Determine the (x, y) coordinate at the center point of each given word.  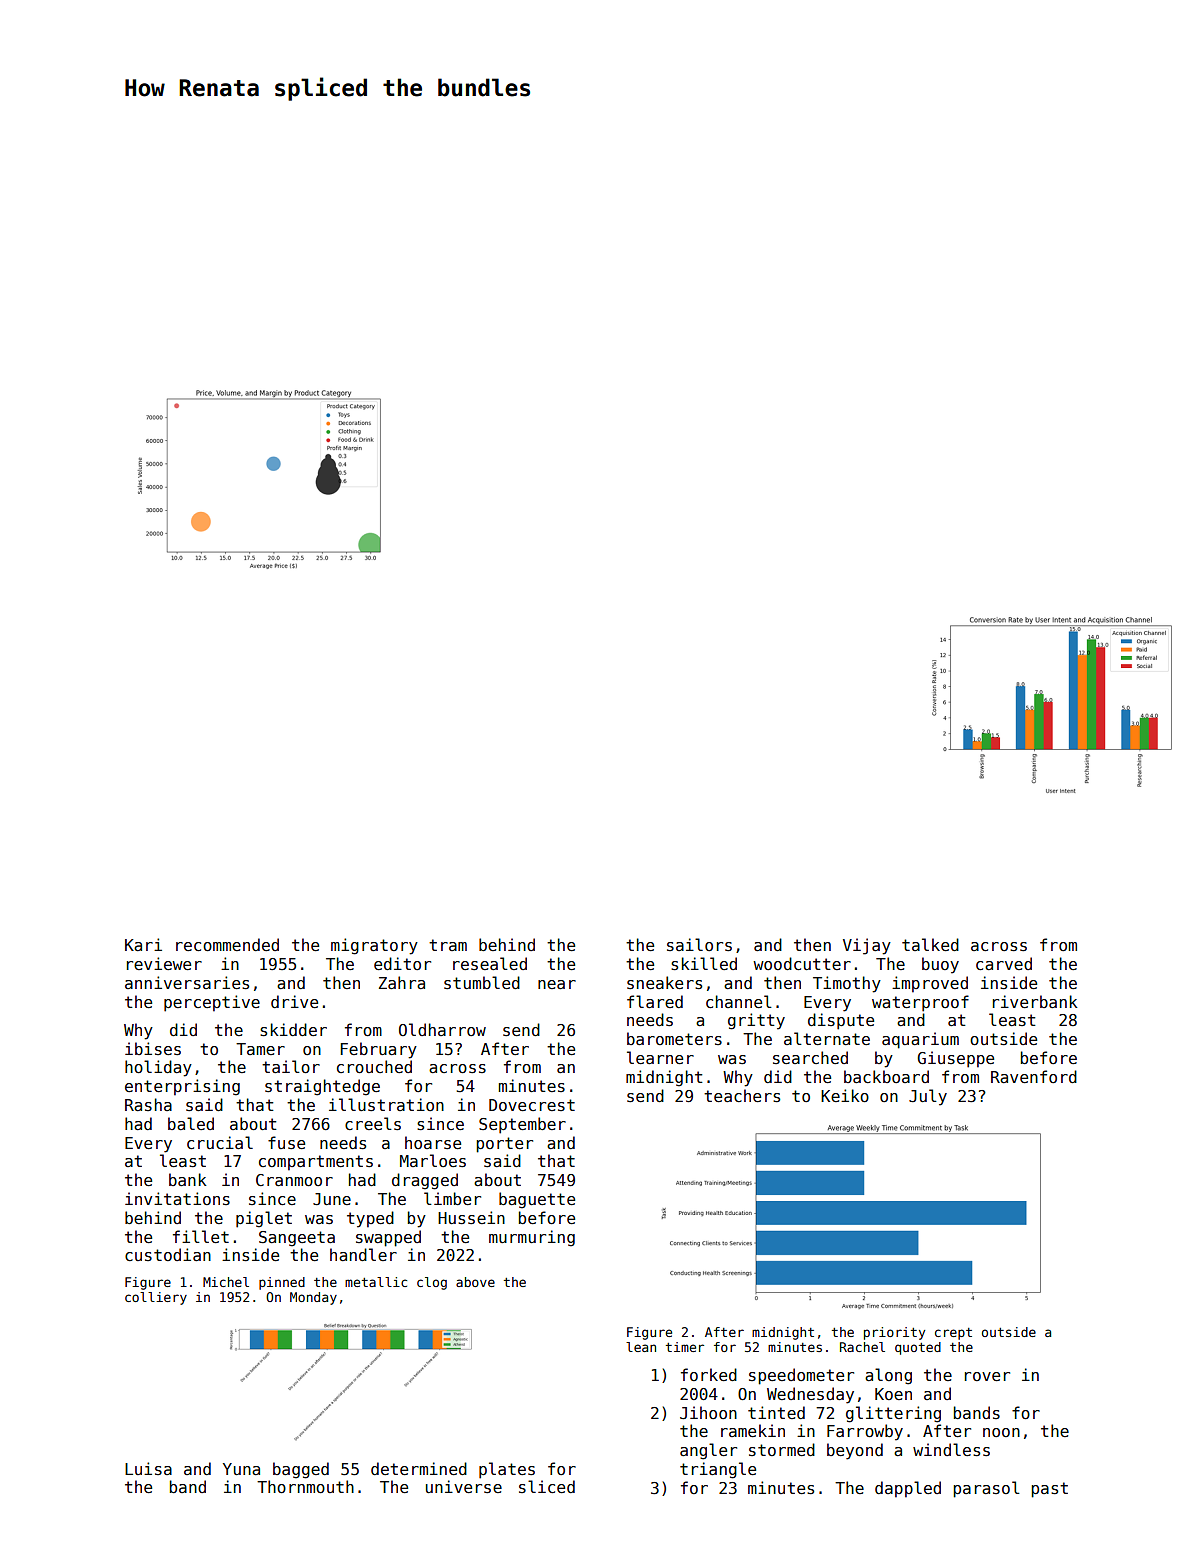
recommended (227, 945)
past (1049, 1490)
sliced (547, 1486)
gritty (756, 1021)
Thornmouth (305, 1487)
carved (1004, 963)
